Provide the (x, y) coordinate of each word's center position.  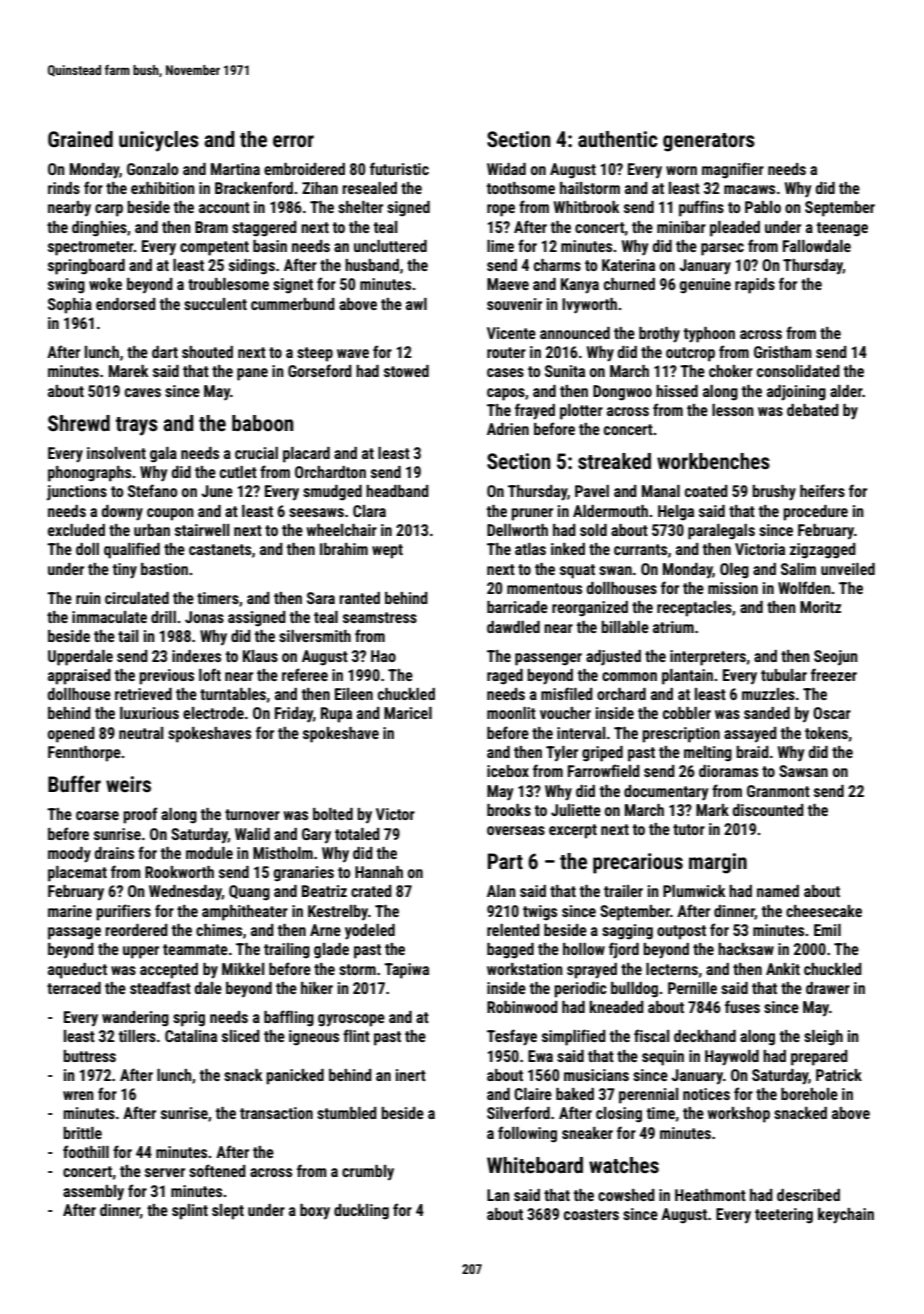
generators (709, 142)
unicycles (159, 141)
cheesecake (824, 911)
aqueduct (77, 971)
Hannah (379, 872)
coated (706, 491)
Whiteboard (535, 1165)
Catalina (191, 1036)
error (293, 141)
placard (306, 455)
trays (137, 426)
